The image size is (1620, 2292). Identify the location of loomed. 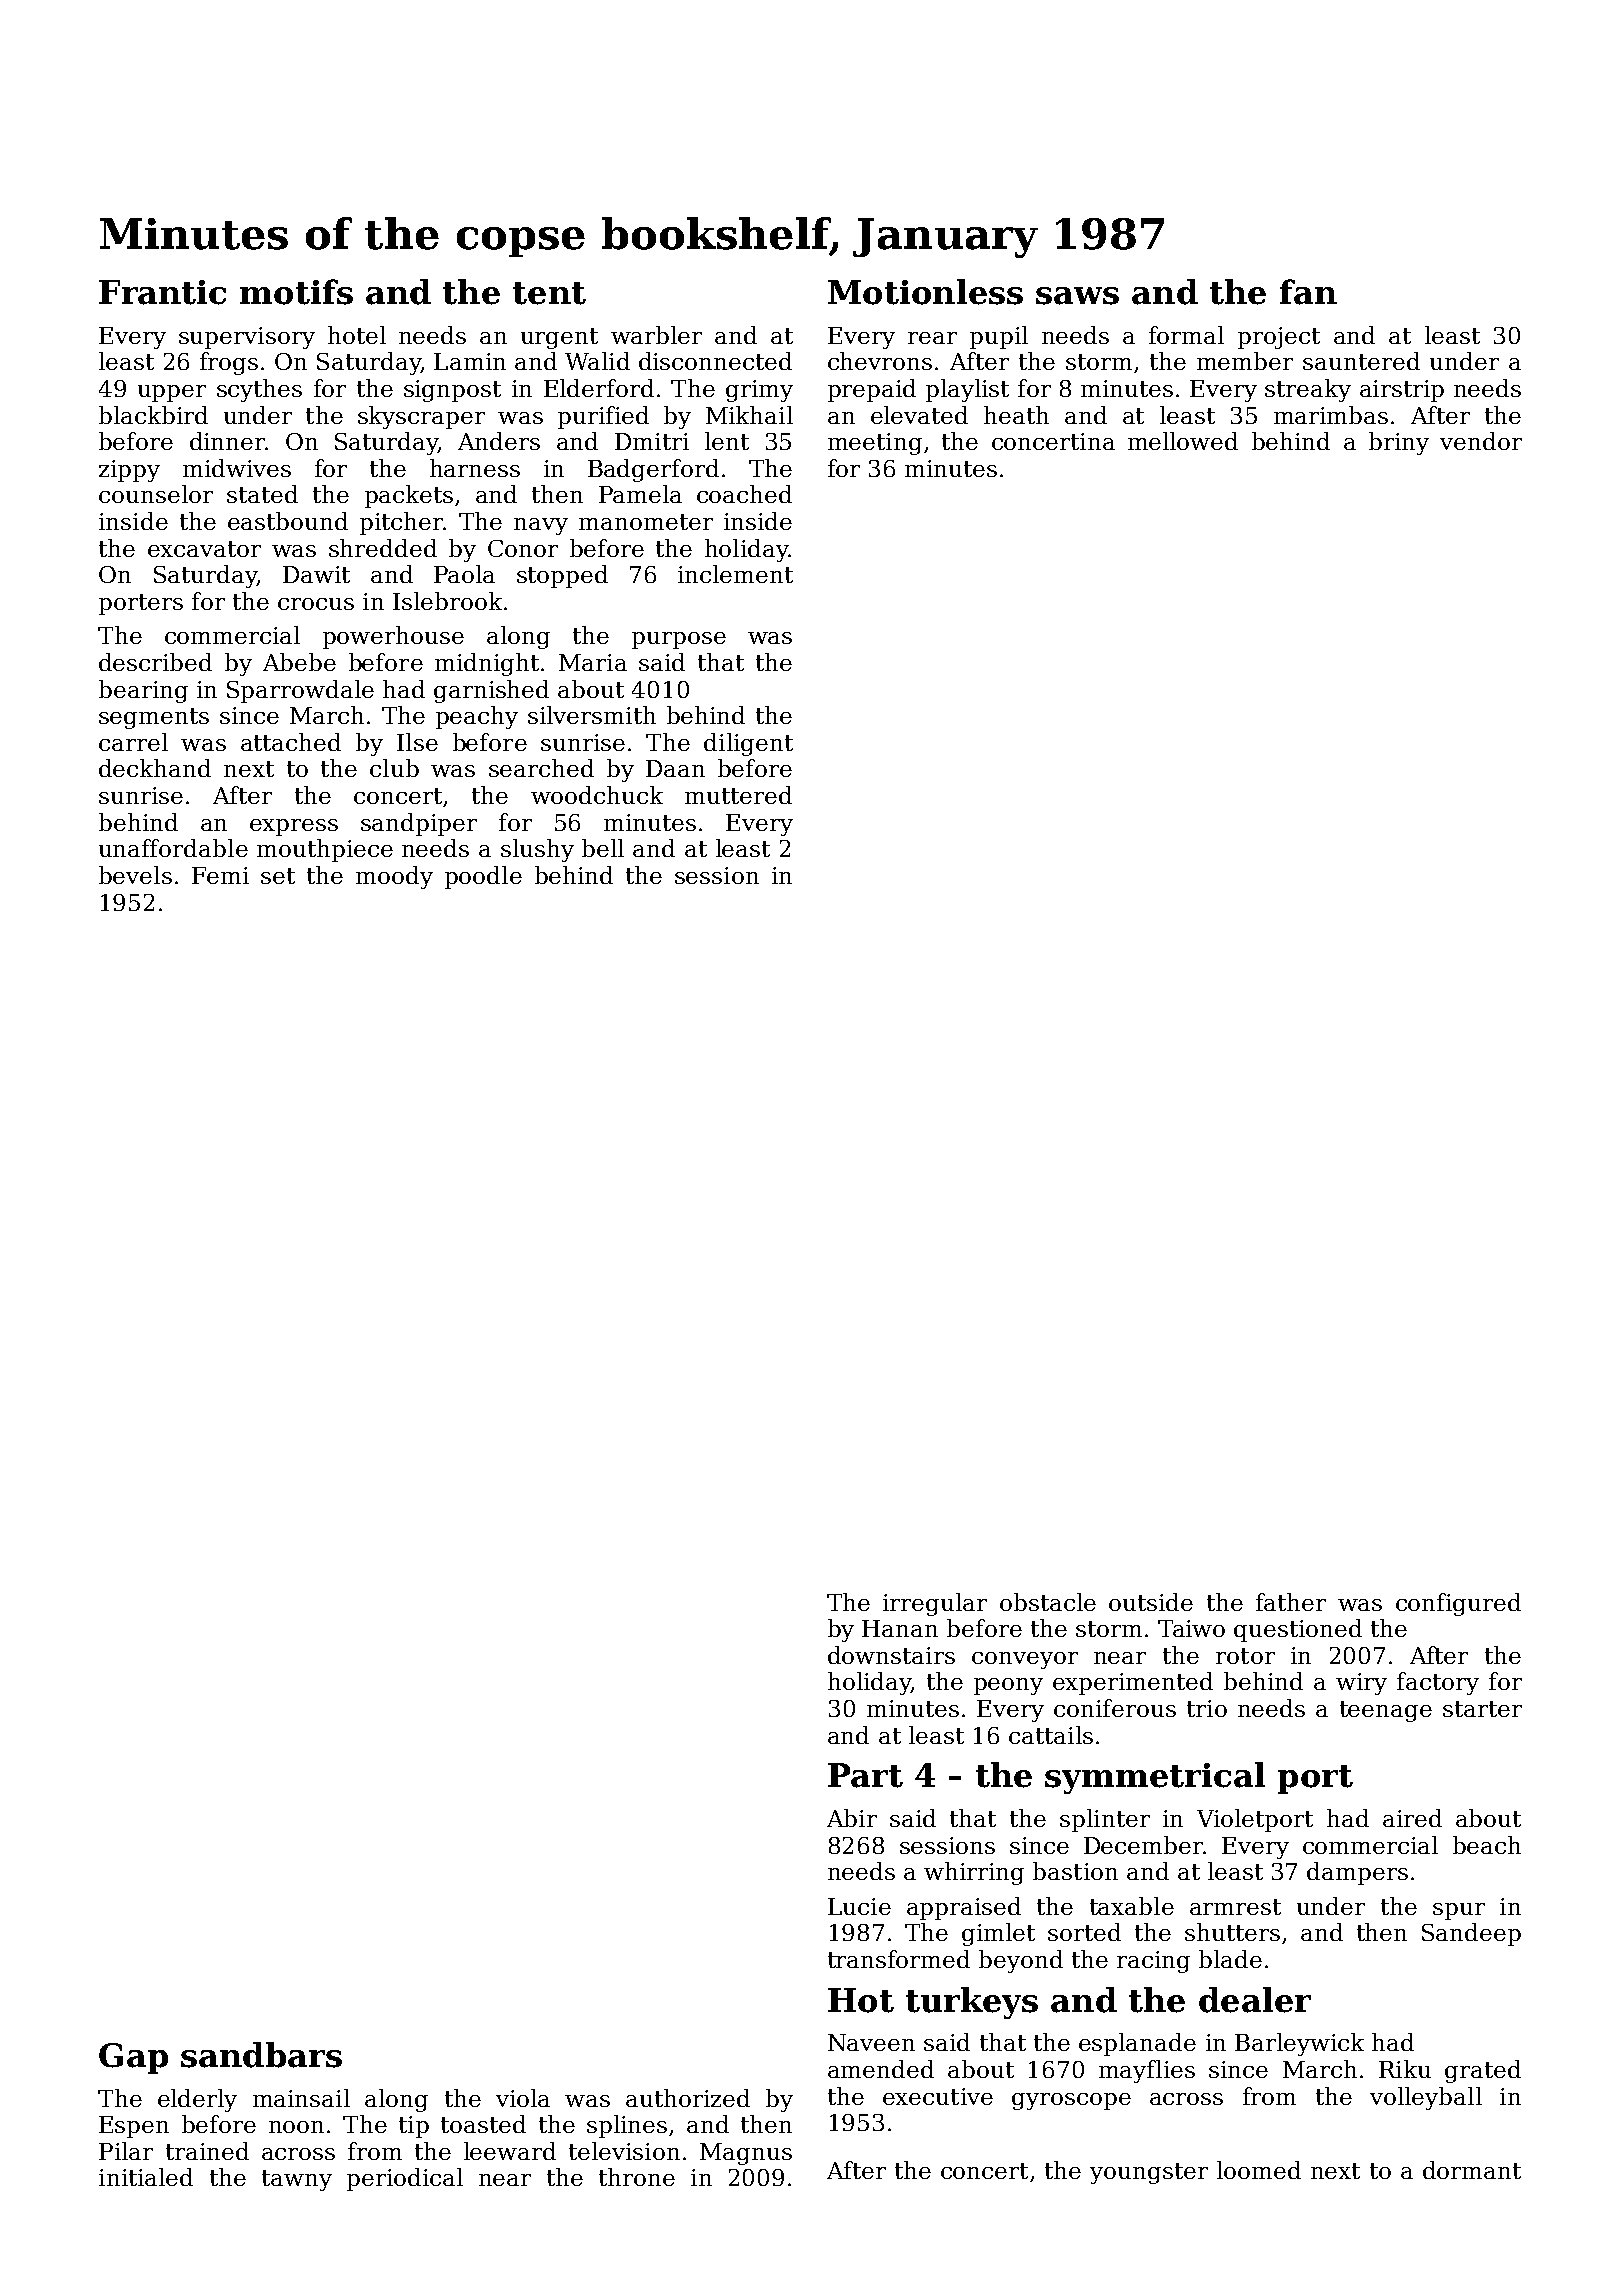
(1259, 2170).
